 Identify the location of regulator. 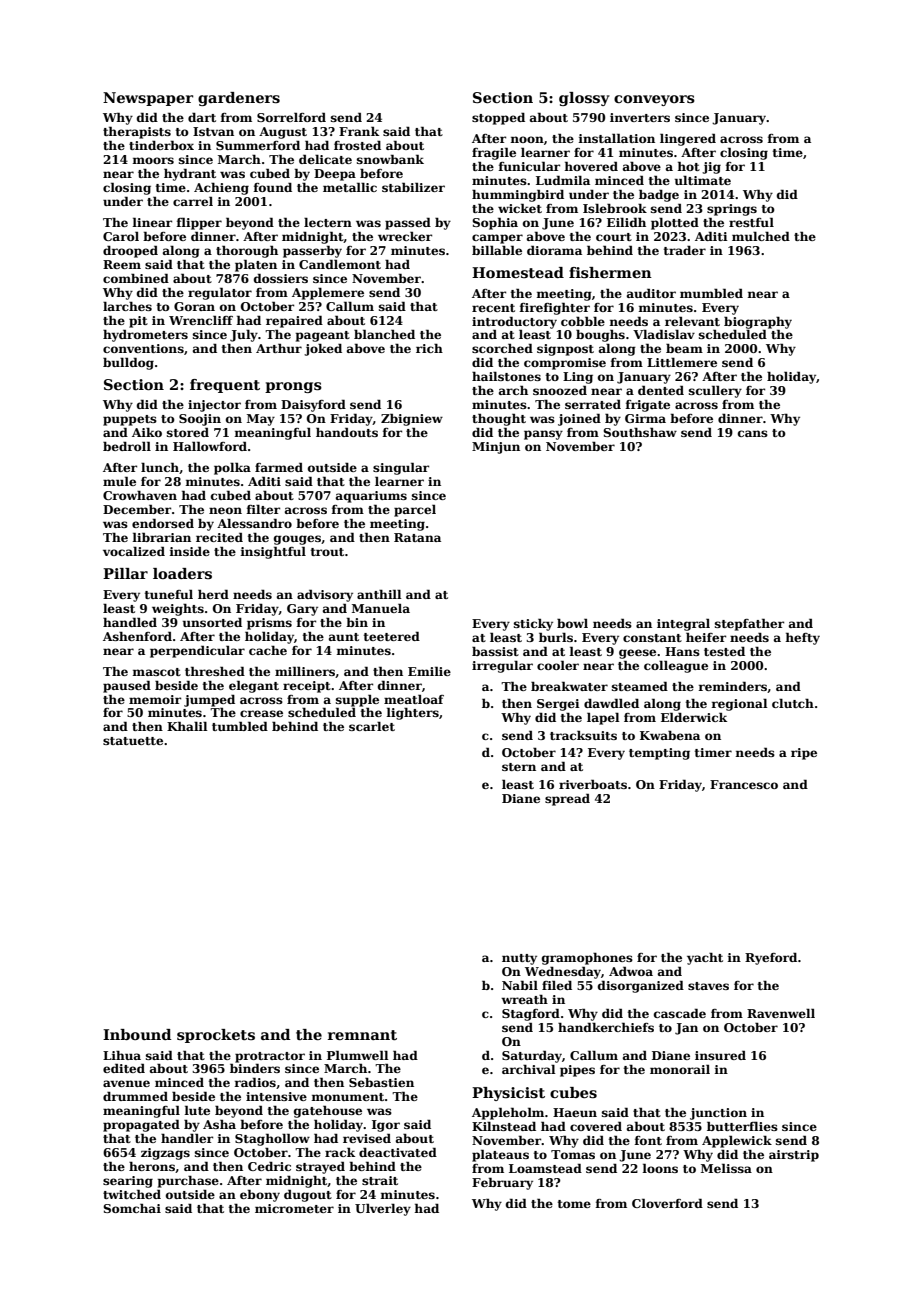
(220, 293).
